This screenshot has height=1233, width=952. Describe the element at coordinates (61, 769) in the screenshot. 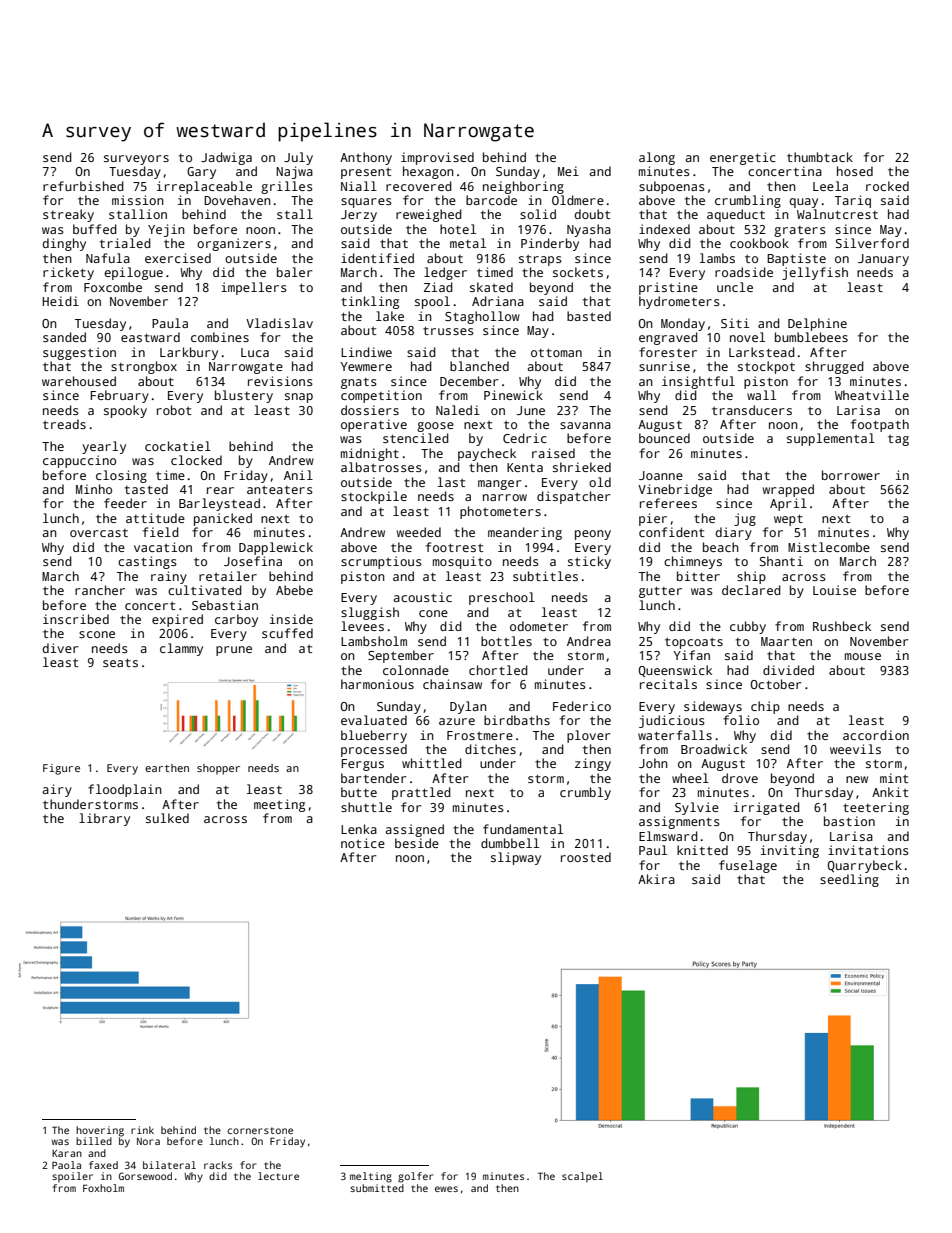

I see `Figure` at that location.
